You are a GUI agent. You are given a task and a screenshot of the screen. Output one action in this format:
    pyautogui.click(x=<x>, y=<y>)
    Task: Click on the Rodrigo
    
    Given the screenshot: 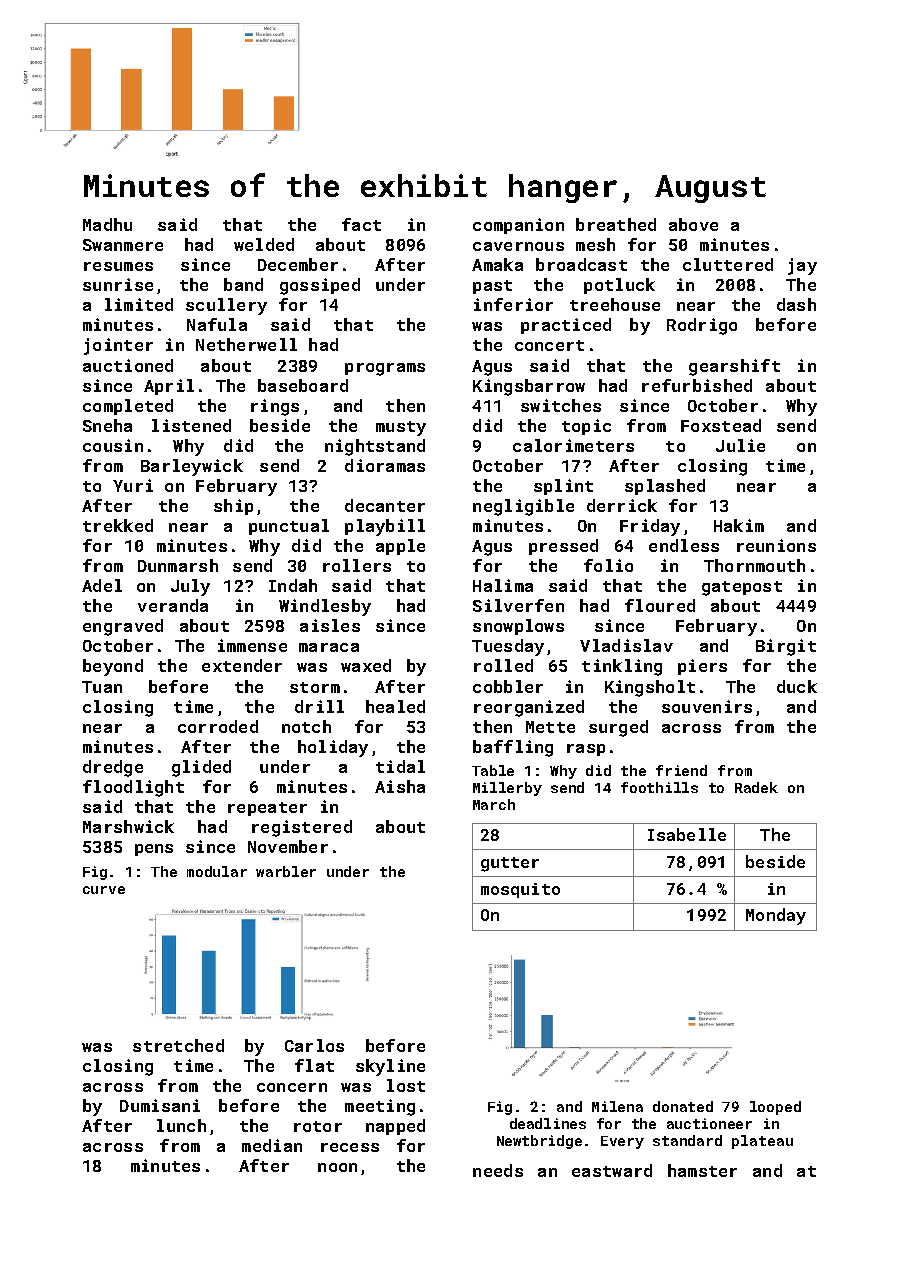 What is the action you would take?
    pyautogui.click(x=702, y=326)
